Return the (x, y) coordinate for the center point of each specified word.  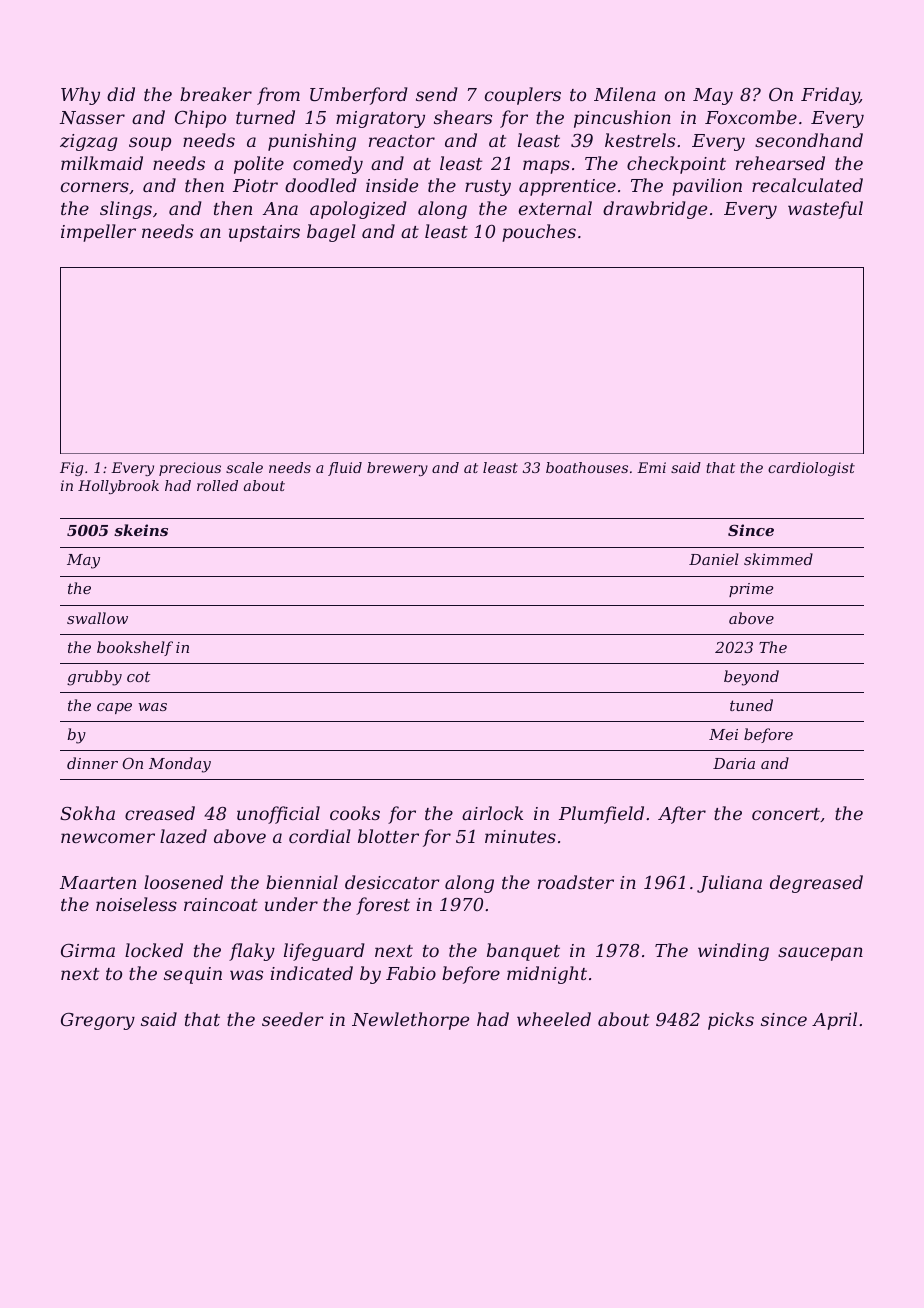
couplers (523, 96)
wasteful (825, 210)
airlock (492, 813)
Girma (88, 950)
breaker (216, 94)
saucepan (820, 954)
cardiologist (811, 469)
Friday (830, 96)
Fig (71, 469)
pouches (539, 233)
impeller (98, 233)
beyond (751, 678)
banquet (523, 952)
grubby (94, 678)
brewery (397, 469)
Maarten (98, 882)
